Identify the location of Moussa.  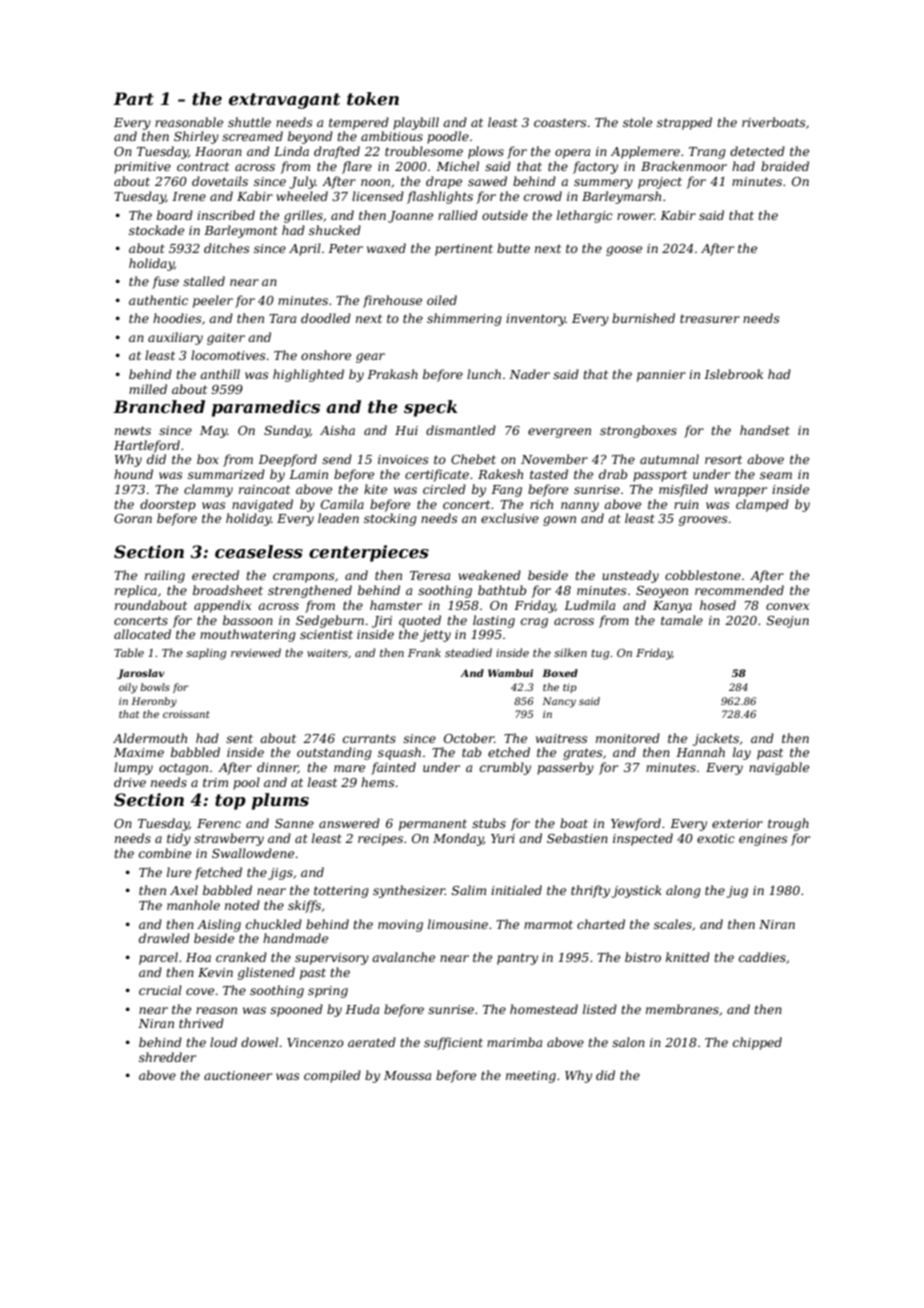
(407, 1075).
